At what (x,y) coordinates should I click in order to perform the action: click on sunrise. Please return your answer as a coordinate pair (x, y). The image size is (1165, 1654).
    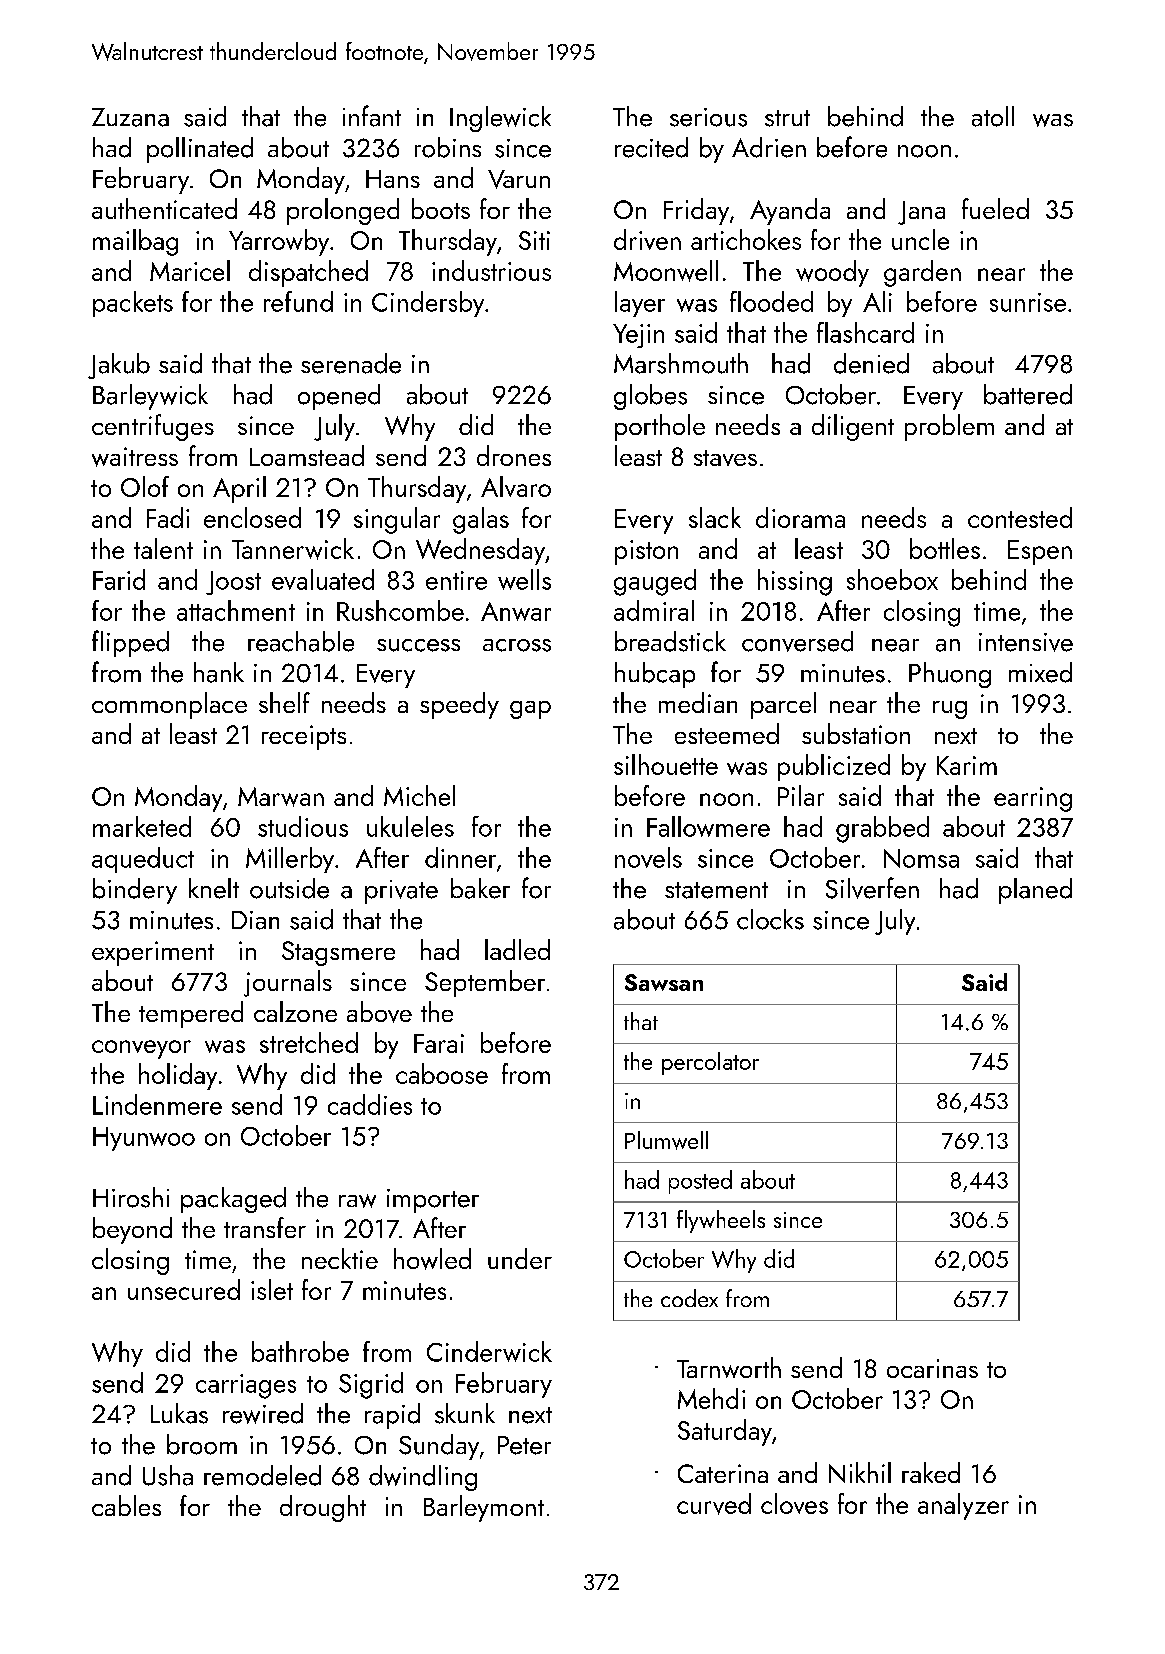
    Looking at the image, I should click on (1028, 302).
